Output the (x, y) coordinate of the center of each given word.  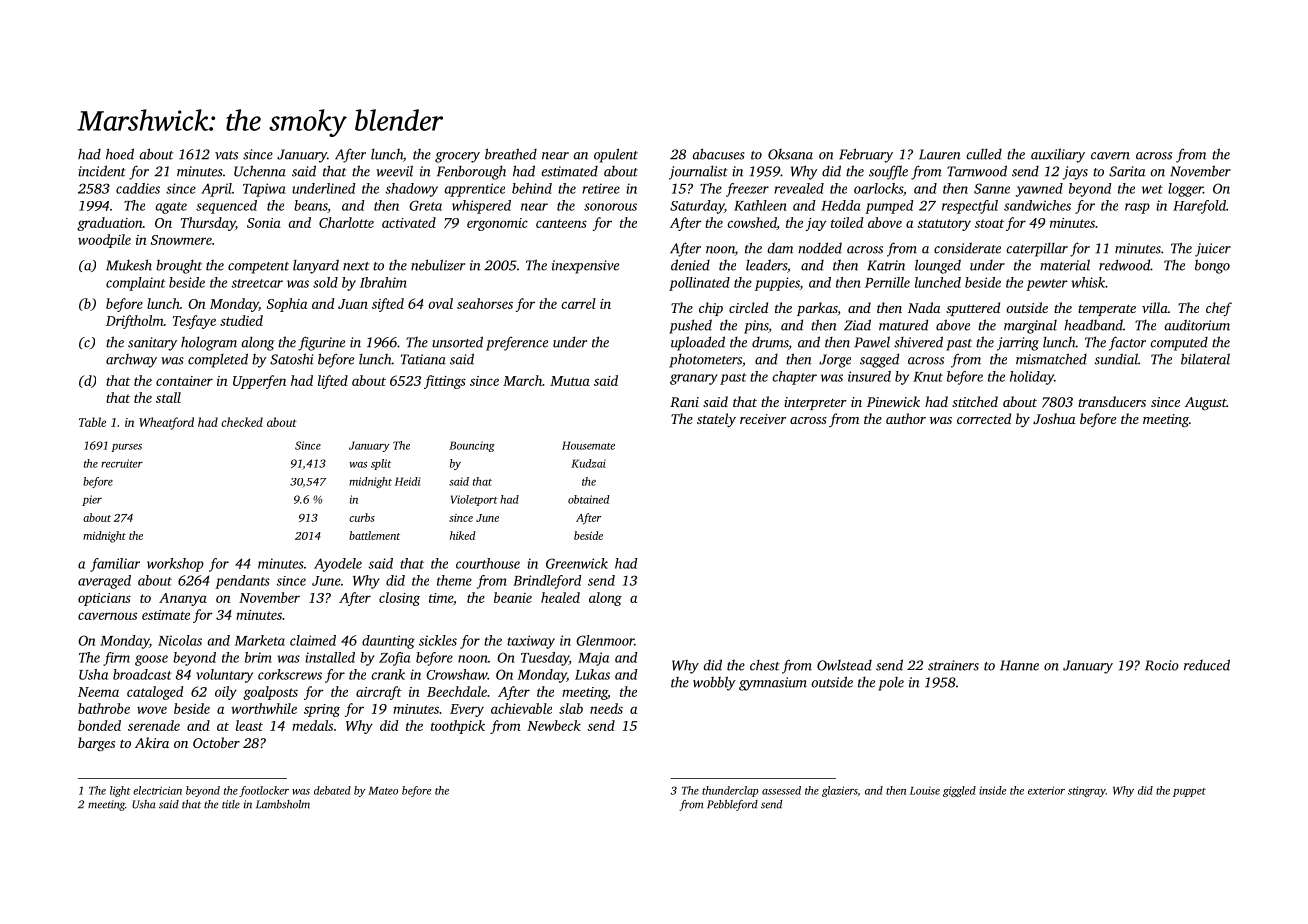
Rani (684, 402)
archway (131, 361)
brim (258, 657)
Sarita (1127, 171)
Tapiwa (264, 190)
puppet (1189, 792)
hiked (463, 535)
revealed (799, 188)
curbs (362, 517)
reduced (1207, 665)
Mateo (383, 791)
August (1206, 404)
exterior (1046, 790)
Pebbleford (732, 805)
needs (606, 708)
